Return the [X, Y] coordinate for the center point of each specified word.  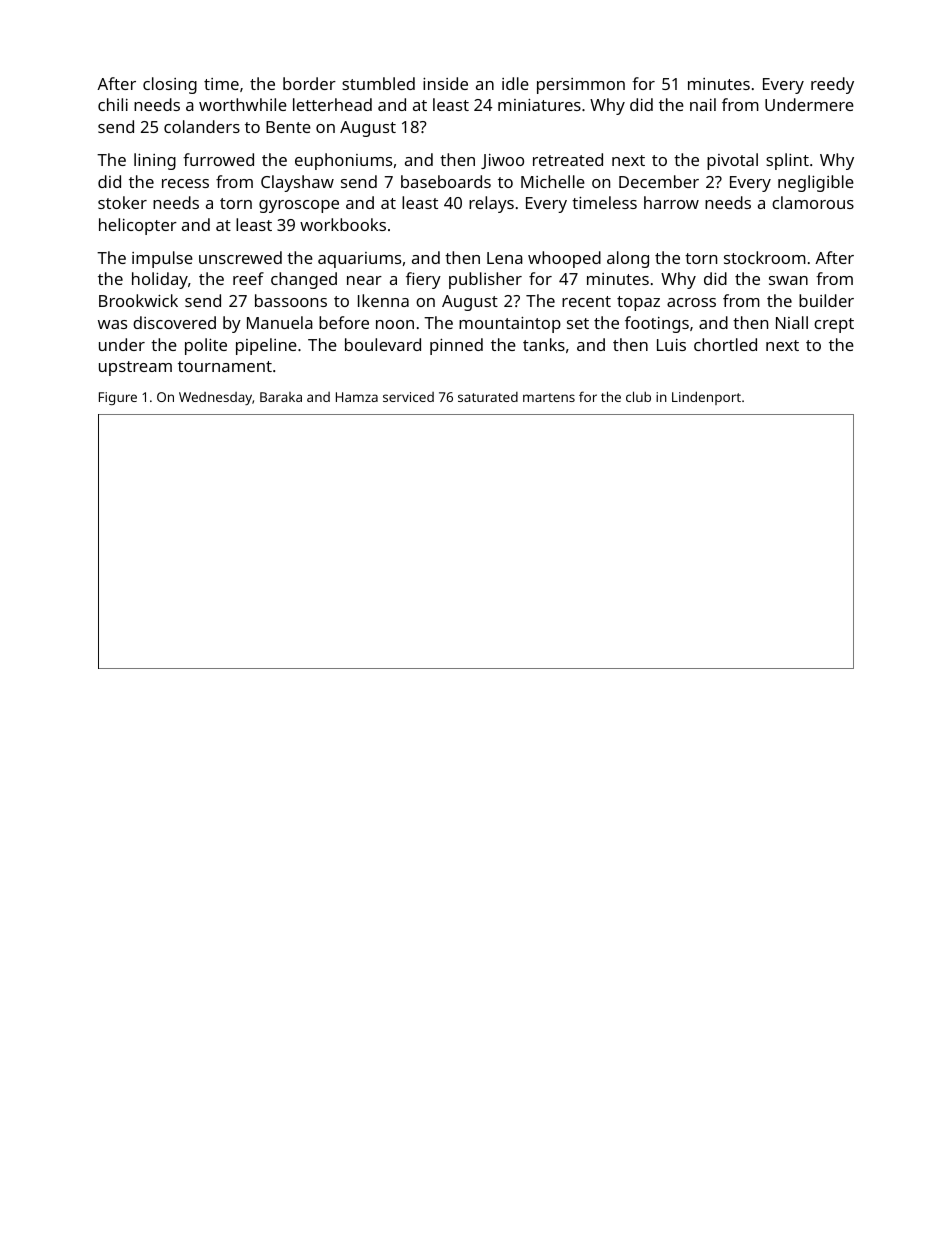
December [659, 181]
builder [826, 300]
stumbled [378, 83]
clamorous [813, 202]
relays [491, 204]
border [309, 83]
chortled [725, 344]
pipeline [266, 346]
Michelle [553, 181]
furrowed [218, 159]
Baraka [281, 397]
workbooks [343, 224]
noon [395, 324]
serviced [408, 397]
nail [703, 104]
